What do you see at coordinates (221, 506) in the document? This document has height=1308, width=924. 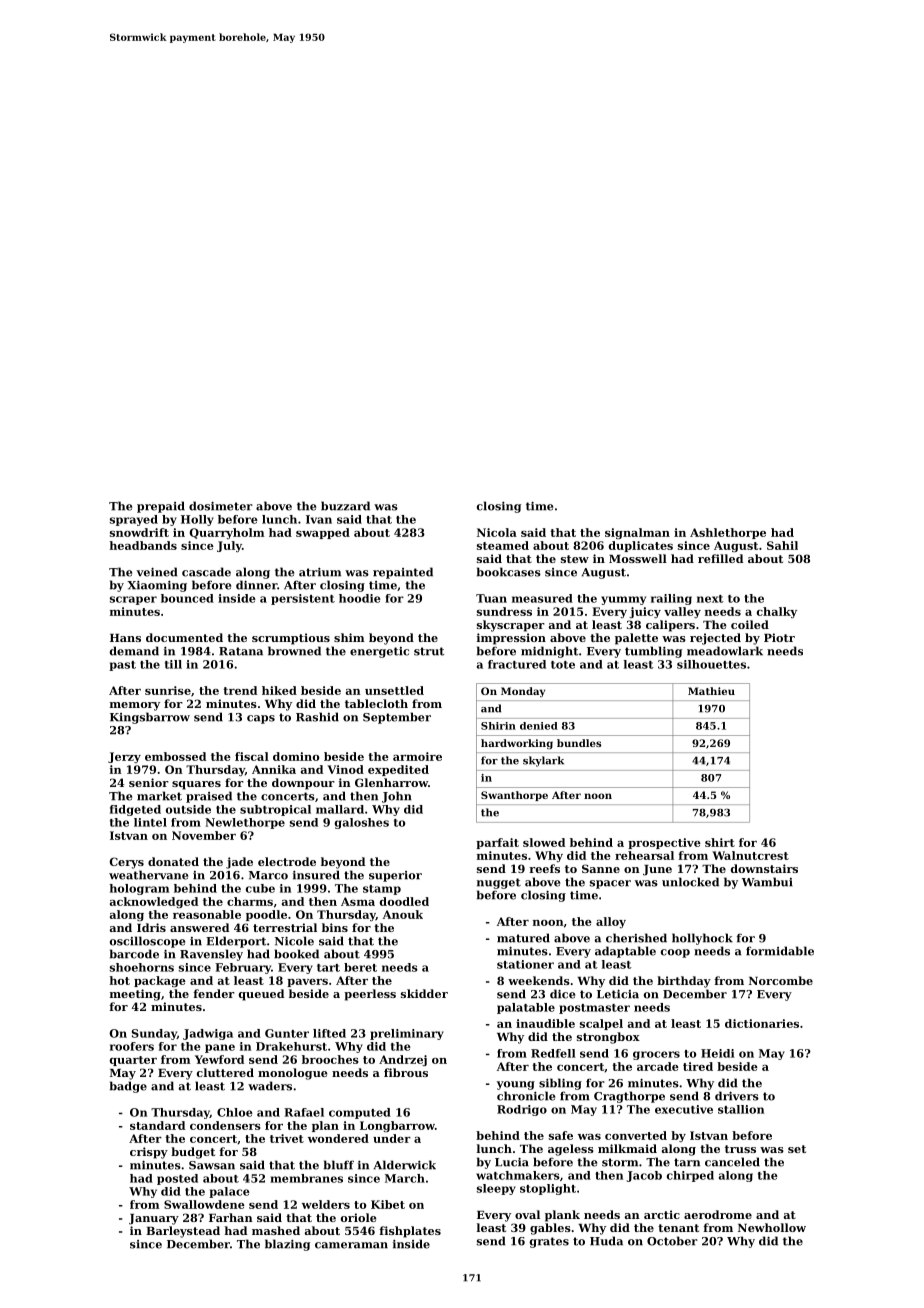 I see `dosimeter` at bounding box center [221, 506].
